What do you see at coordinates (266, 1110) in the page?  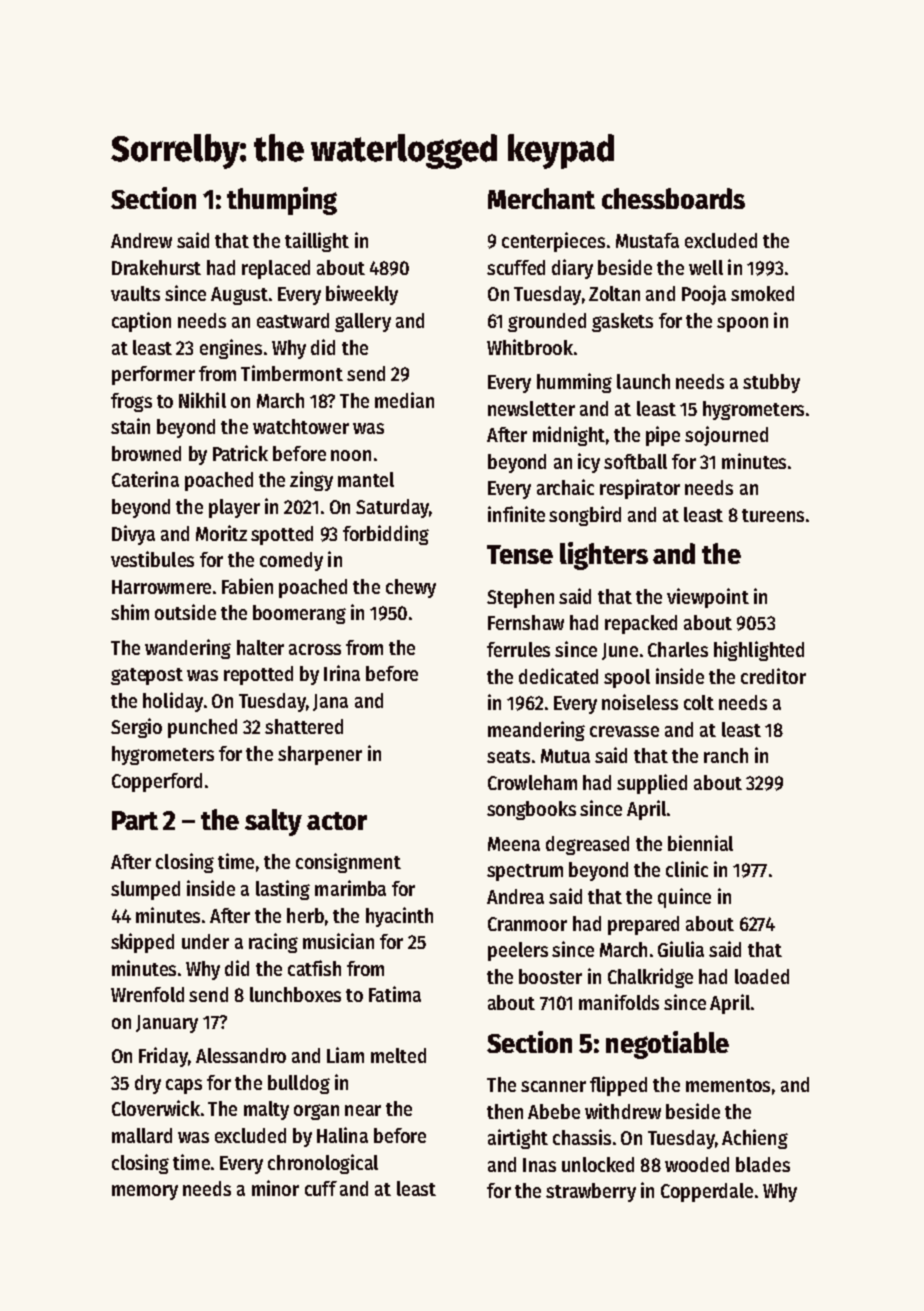 I see `malty` at bounding box center [266, 1110].
